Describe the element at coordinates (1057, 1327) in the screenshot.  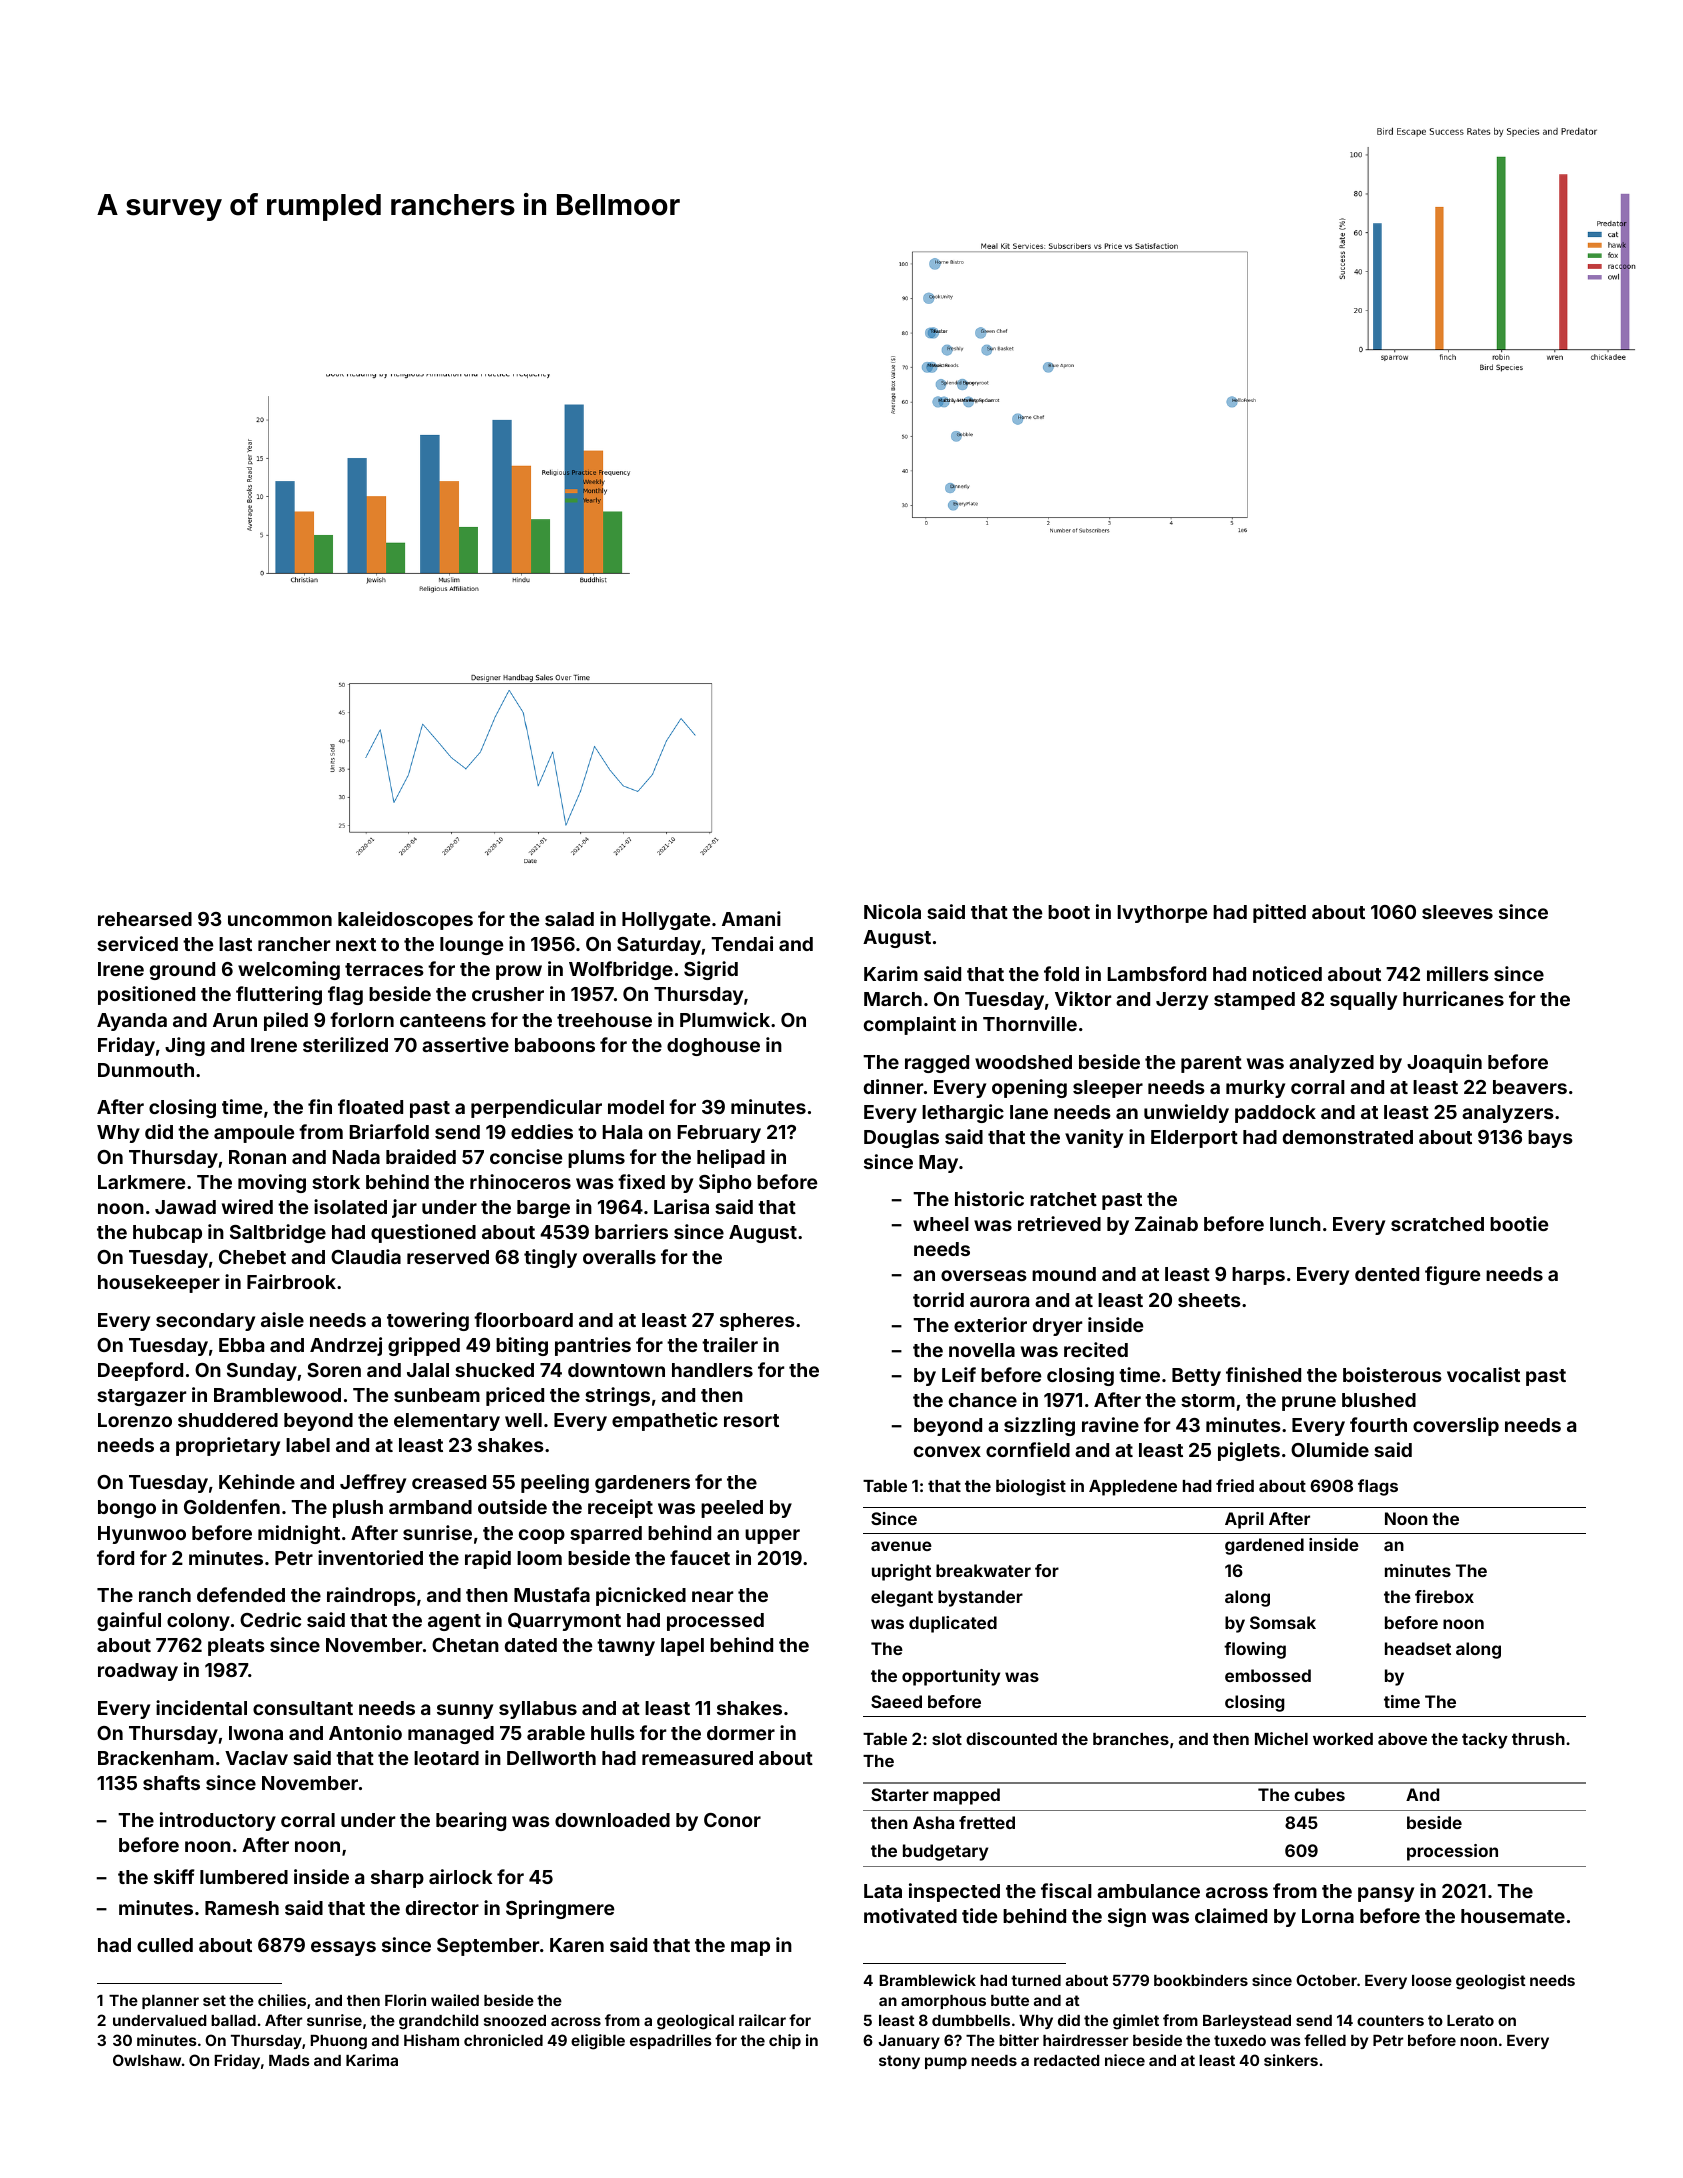
I see `dryer` at that location.
